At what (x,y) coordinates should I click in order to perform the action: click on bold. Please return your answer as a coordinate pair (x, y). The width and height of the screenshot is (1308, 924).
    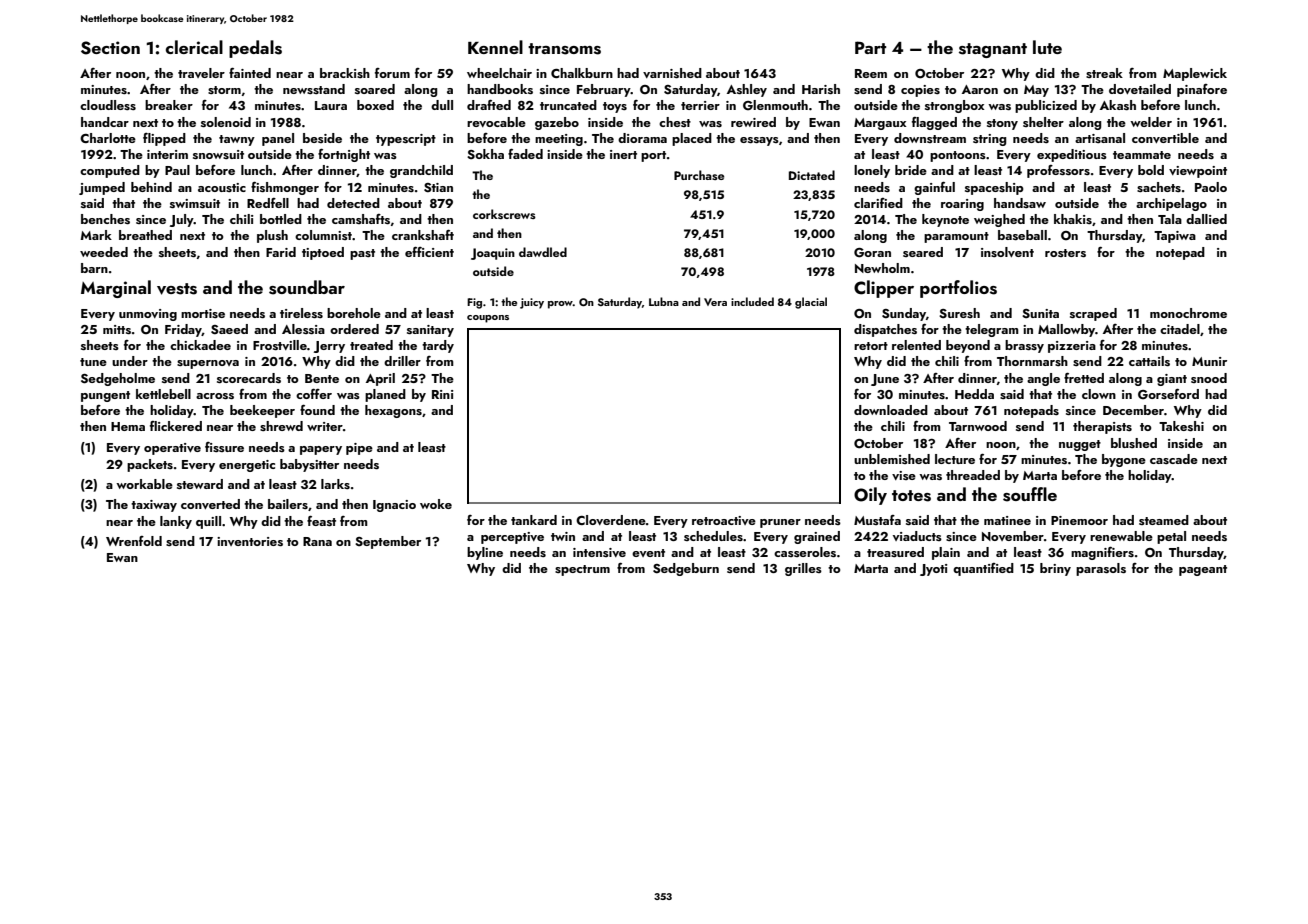
    Looking at the image, I should click on (1151, 170).
